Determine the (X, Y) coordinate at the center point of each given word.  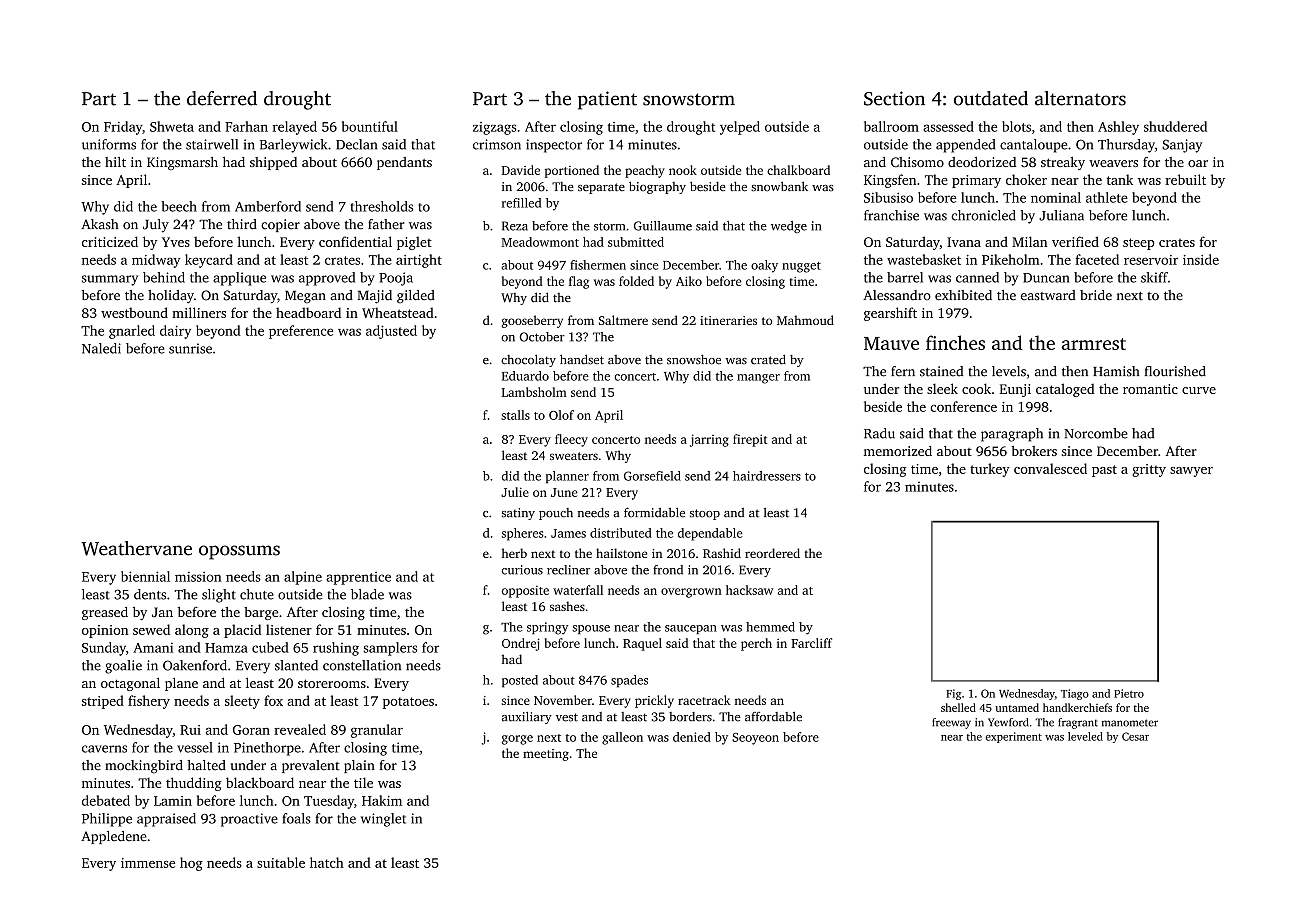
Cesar (1135, 736)
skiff (1154, 277)
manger (758, 379)
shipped (273, 163)
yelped (740, 128)
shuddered (1175, 126)
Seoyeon (755, 739)
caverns (104, 749)
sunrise (190, 348)
